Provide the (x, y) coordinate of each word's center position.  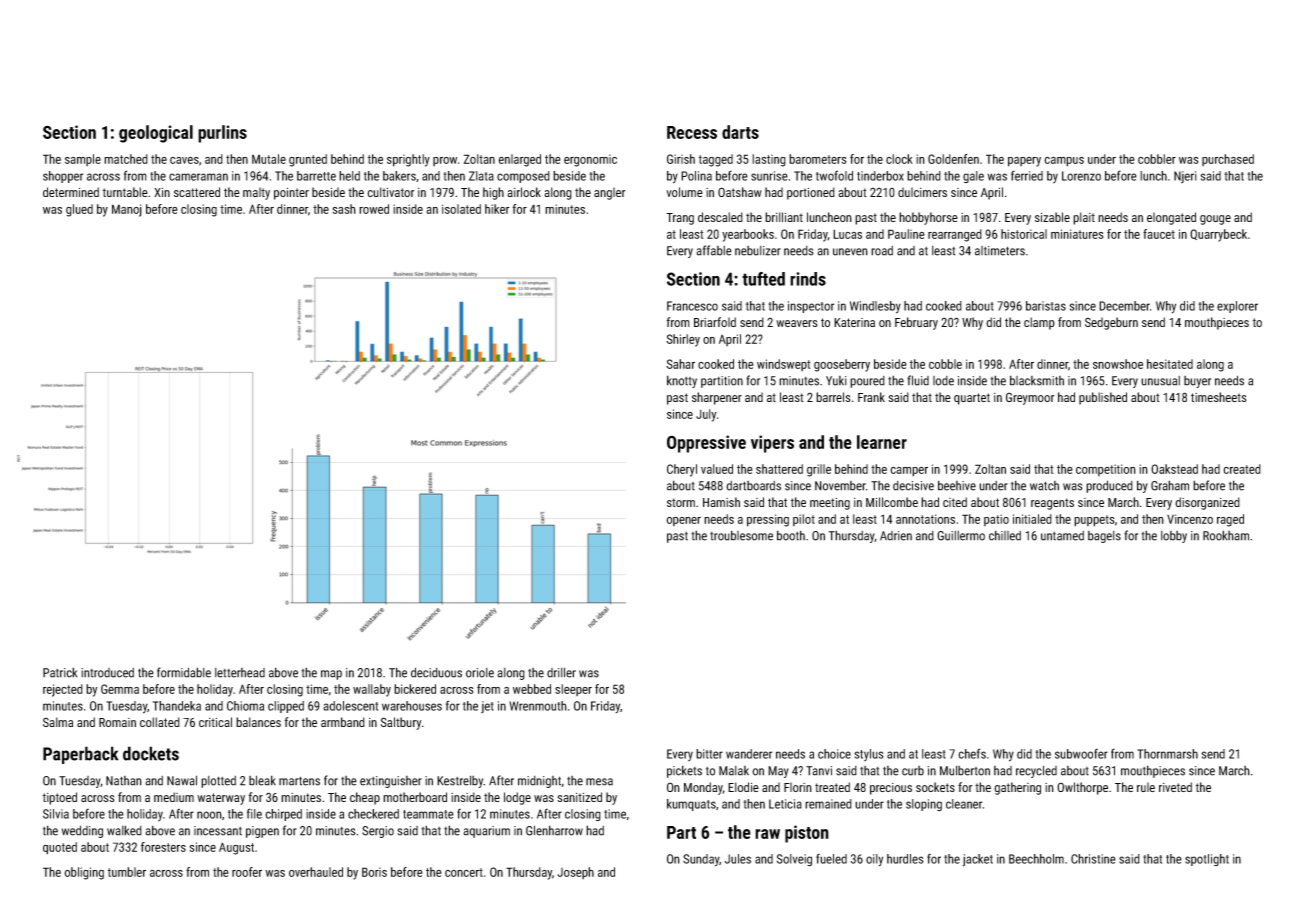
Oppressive (706, 444)
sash (344, 209)
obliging (84, 873)
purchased (1228, 160)
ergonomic (590, 160)
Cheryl (682, 470)
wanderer (749, 754)
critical (215, 722)
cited (955, 502)
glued (79, 210)
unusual (1160, 381)
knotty (682, 381)
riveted (1175, 787)
